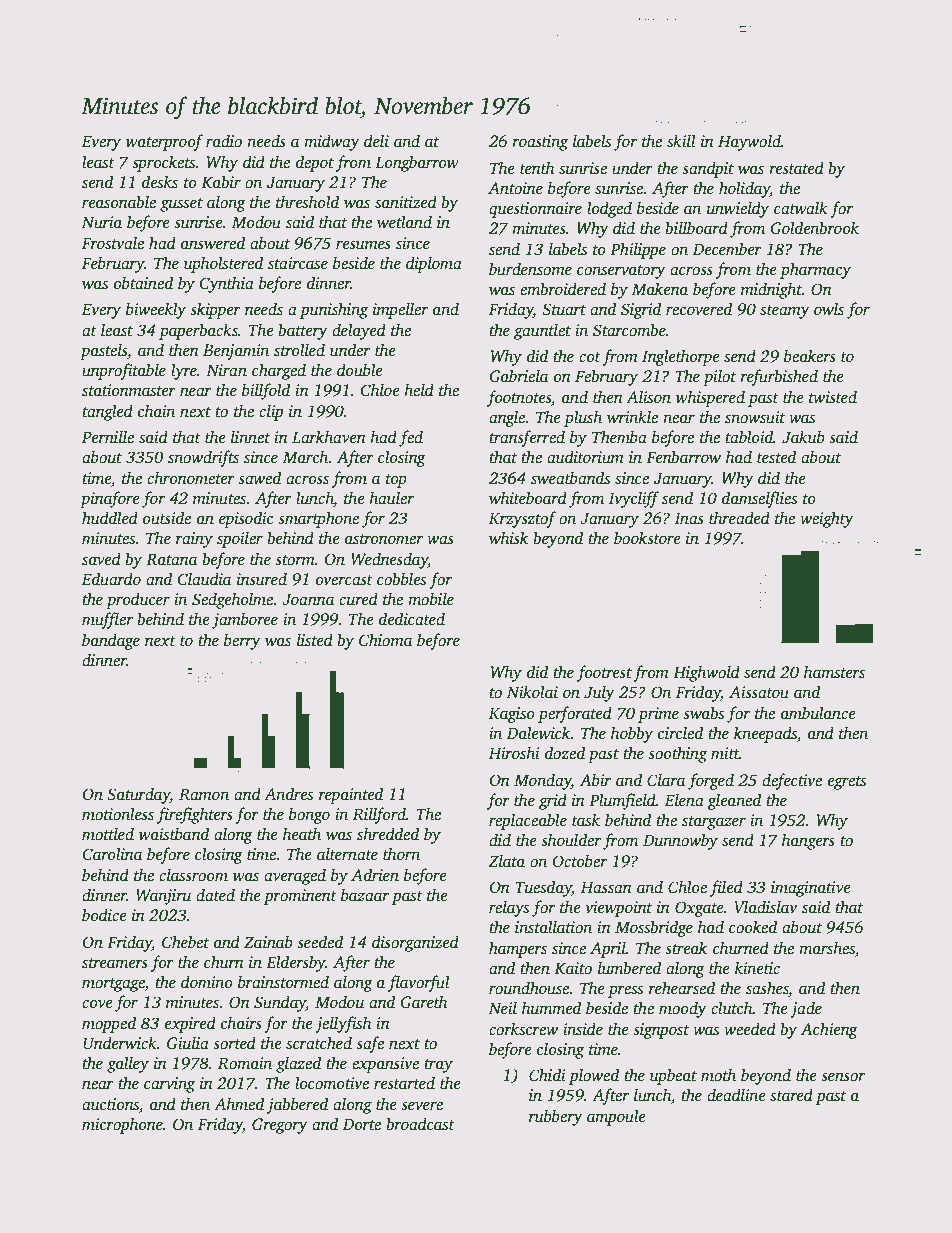  What do you see at coordinates (540, 143) in the image?
I see `roasting` at bounding box center [540, 143].
